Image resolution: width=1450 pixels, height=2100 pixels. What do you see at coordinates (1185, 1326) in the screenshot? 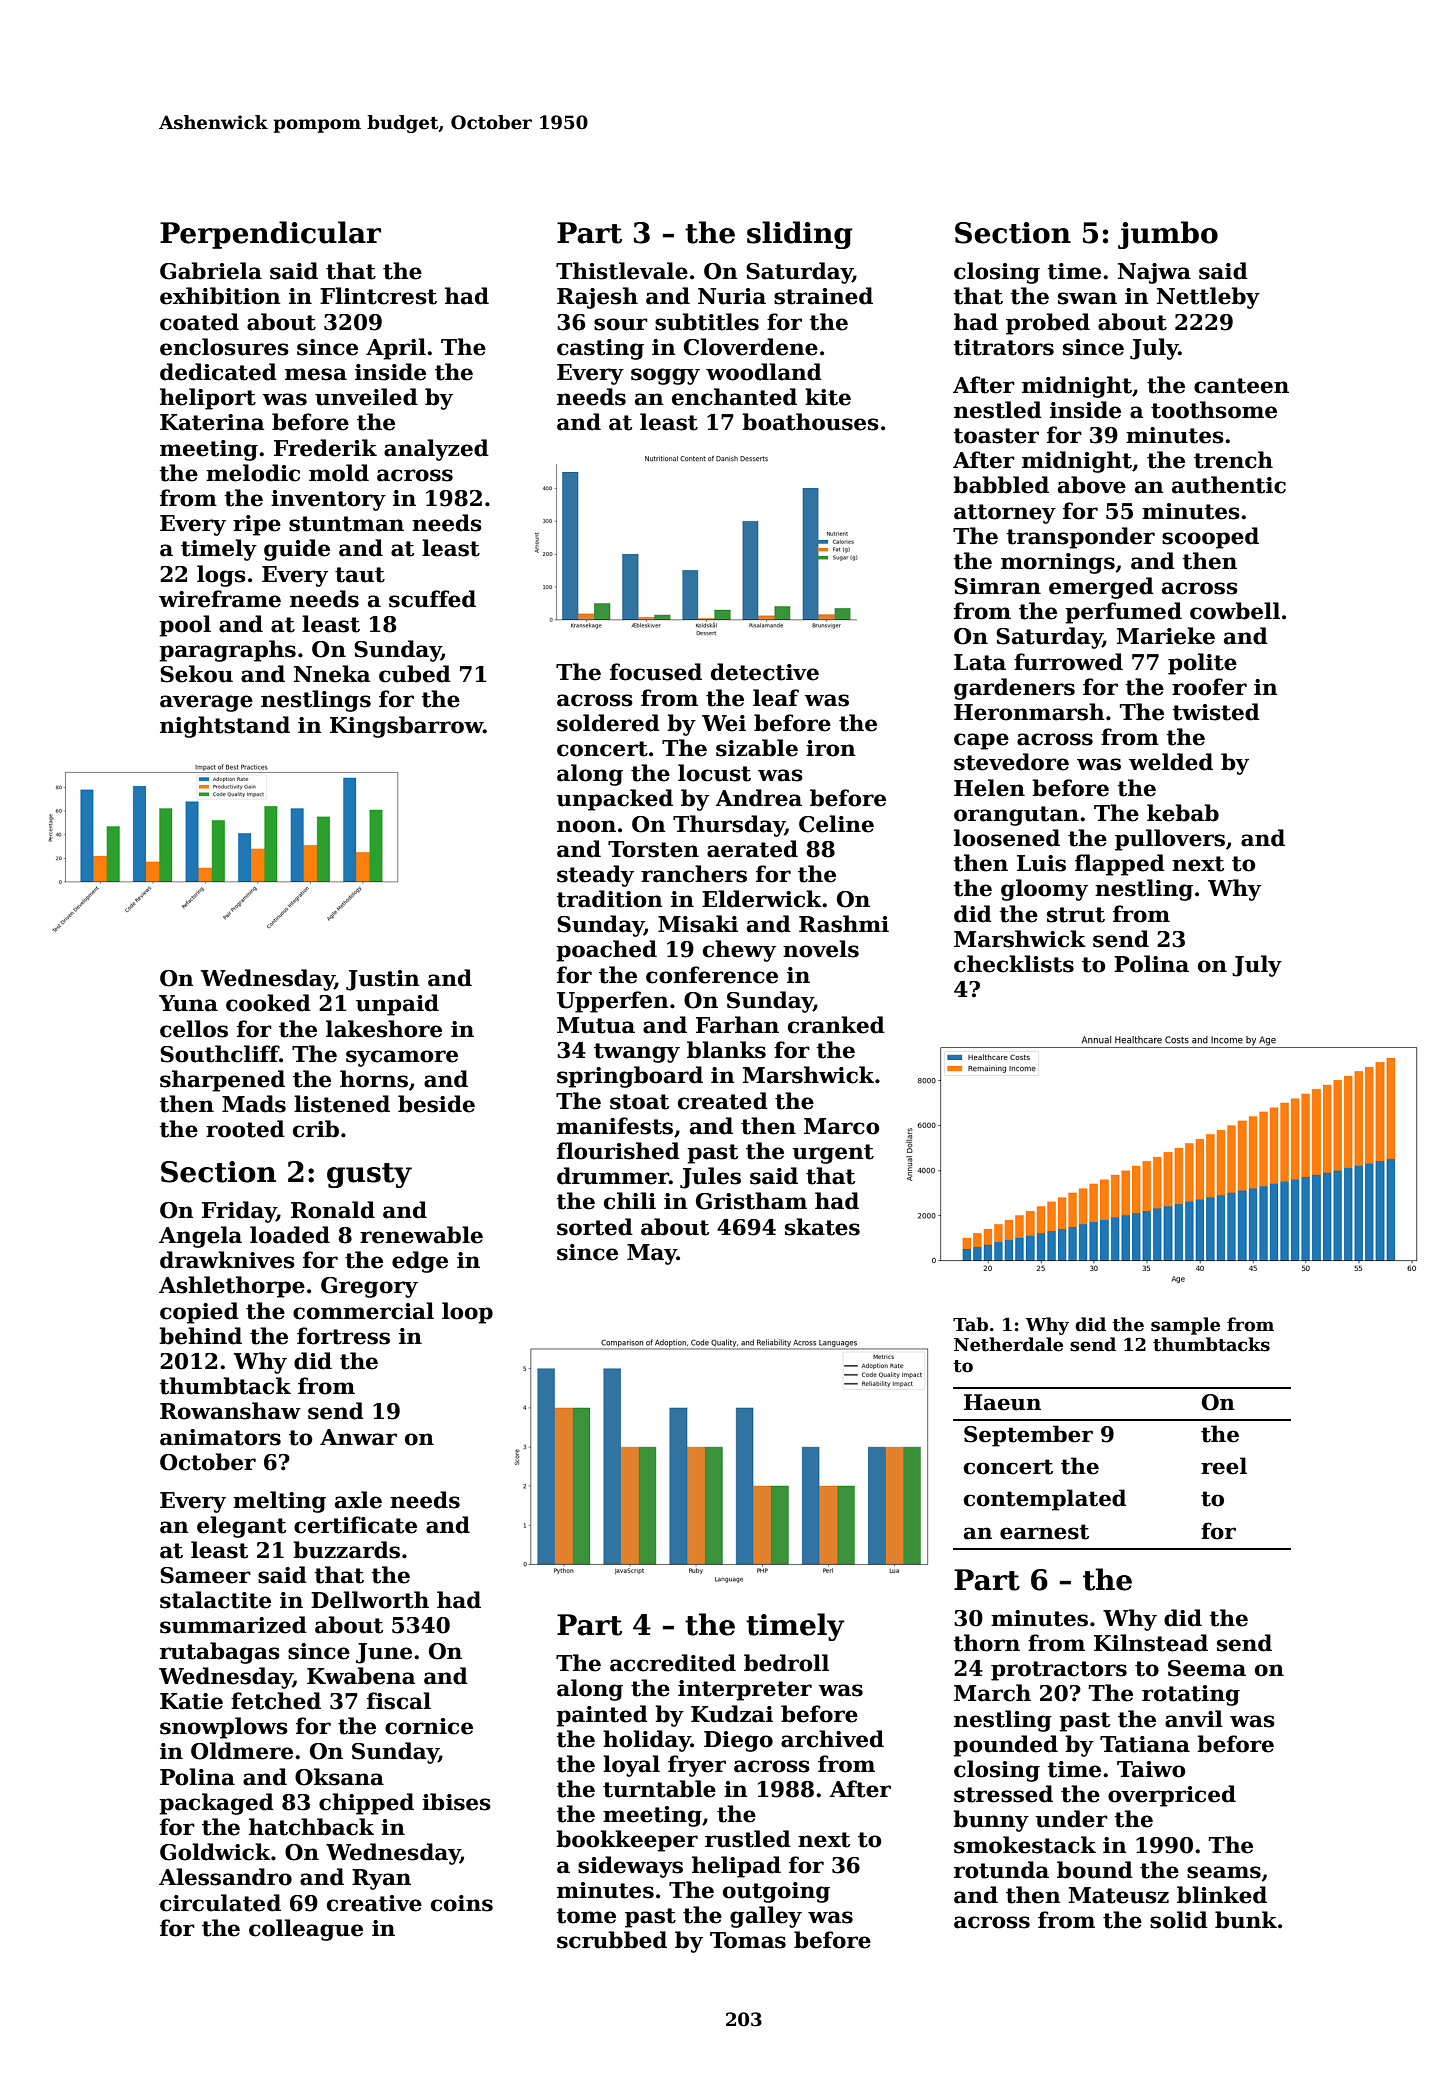
I see `sample` at bounding box center [1185, 1326].
